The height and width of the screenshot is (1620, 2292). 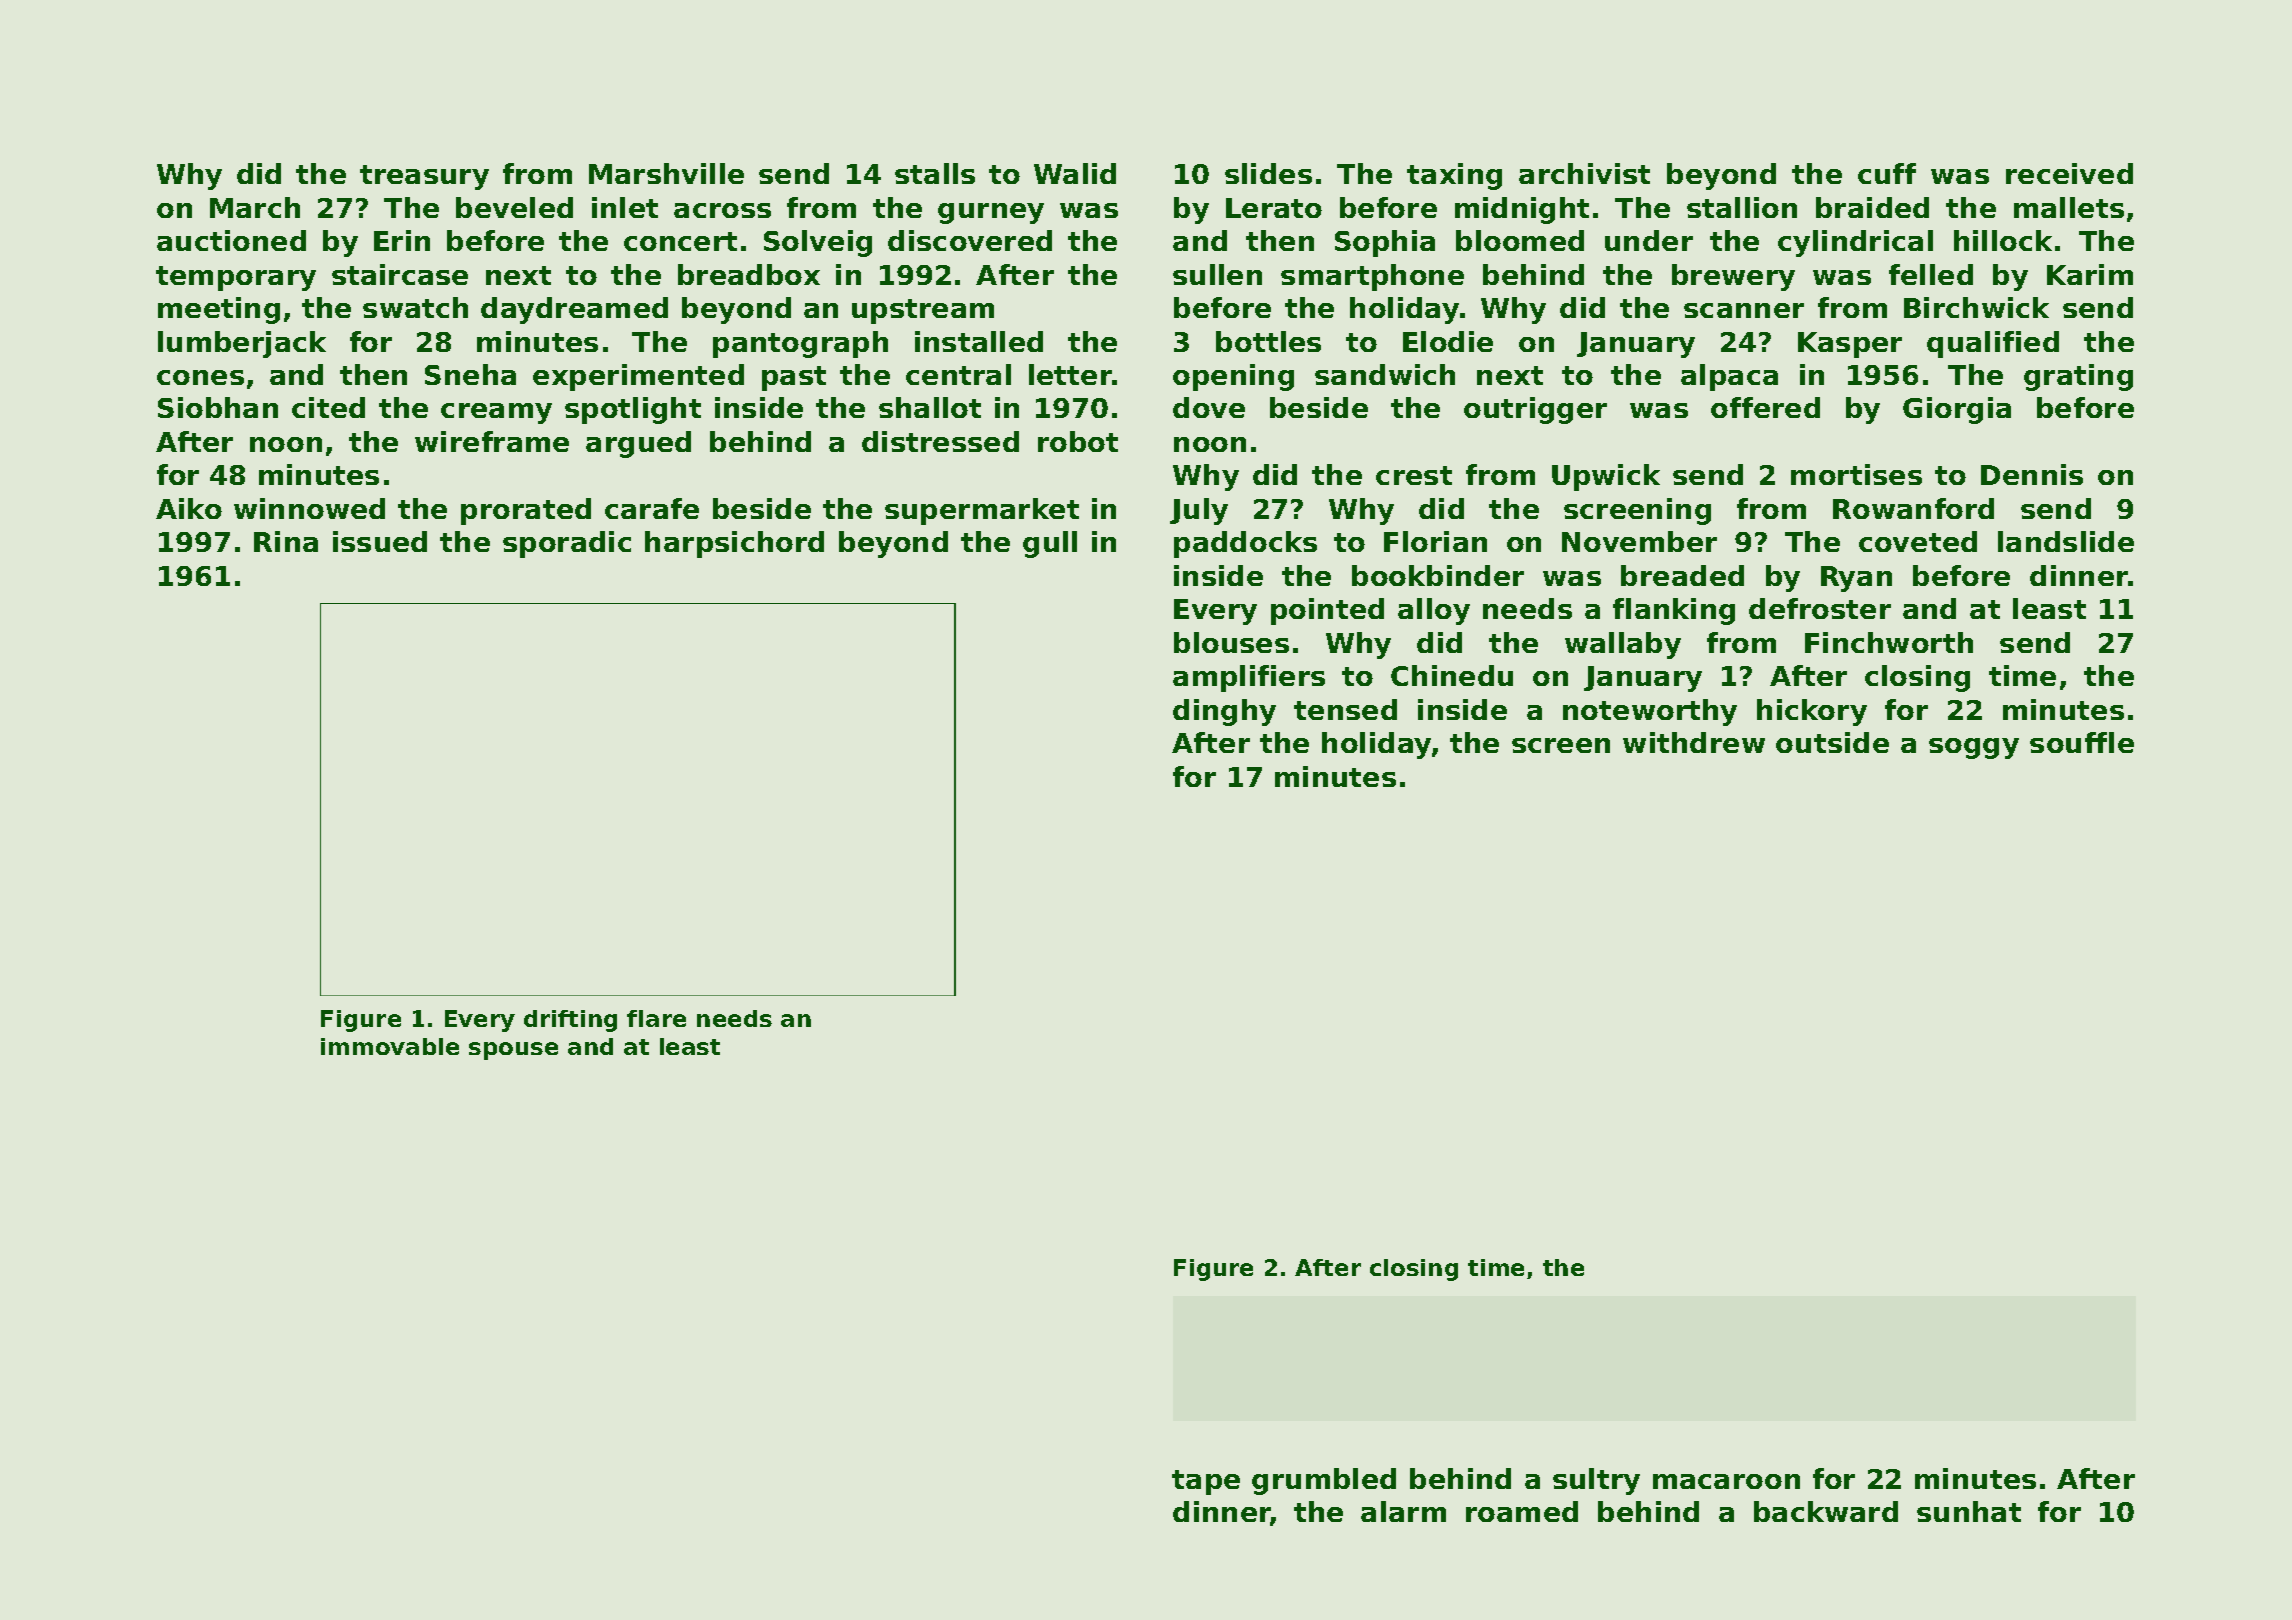 I want to click on drifting, so click(x=570, y=1021).
